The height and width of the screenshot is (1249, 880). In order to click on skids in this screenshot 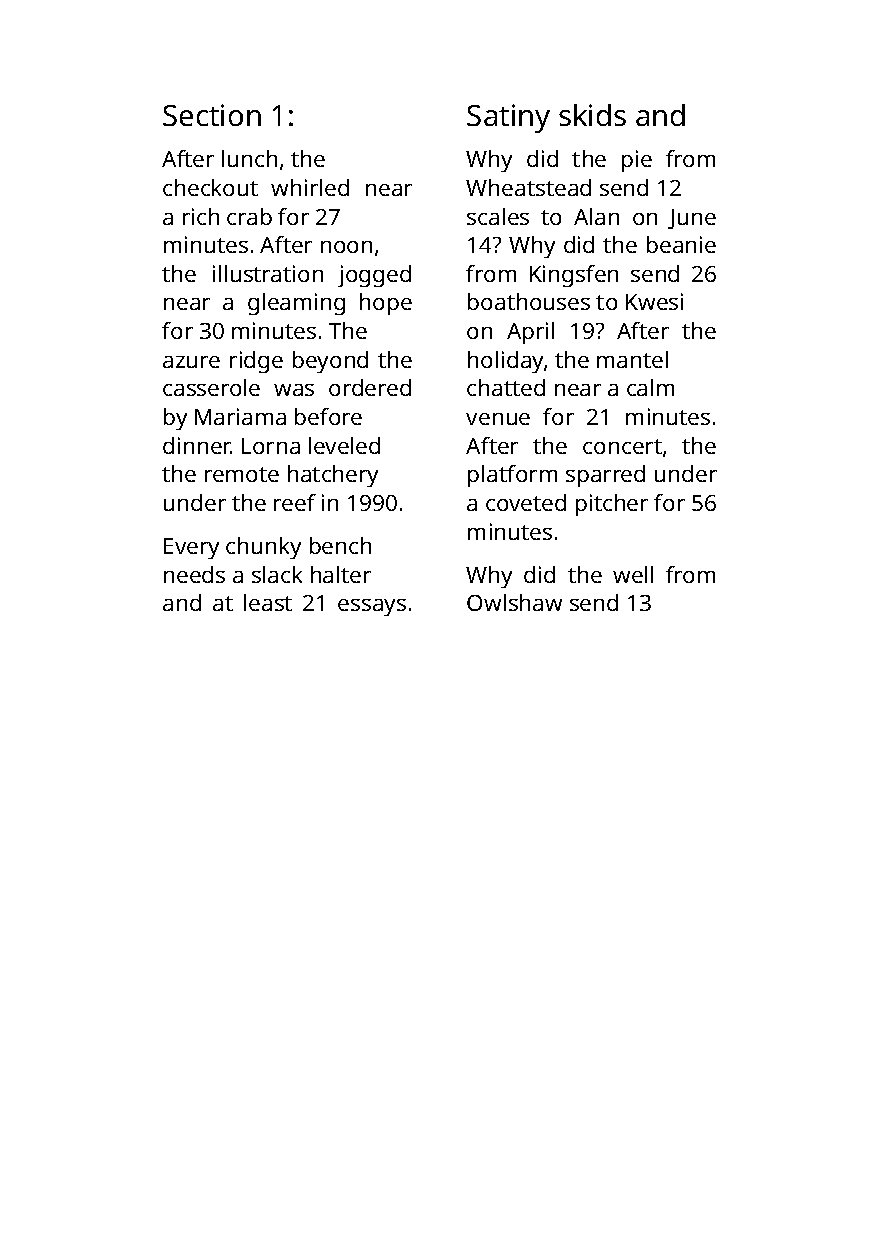, I will do `click(592, 115)`.
